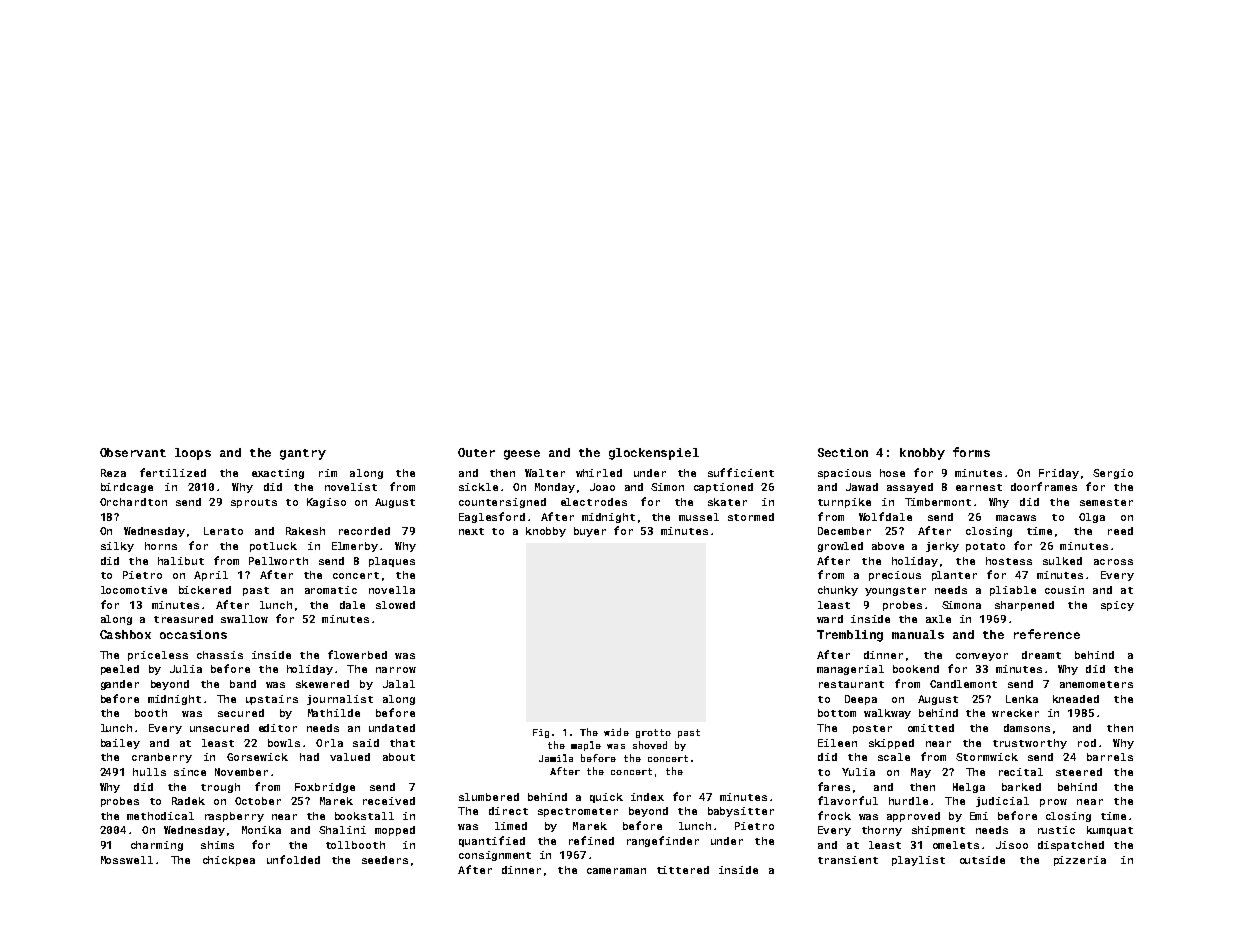  Describe the element at coordinates (385, 860) in the screenshot. I see `seeders` at that location.
